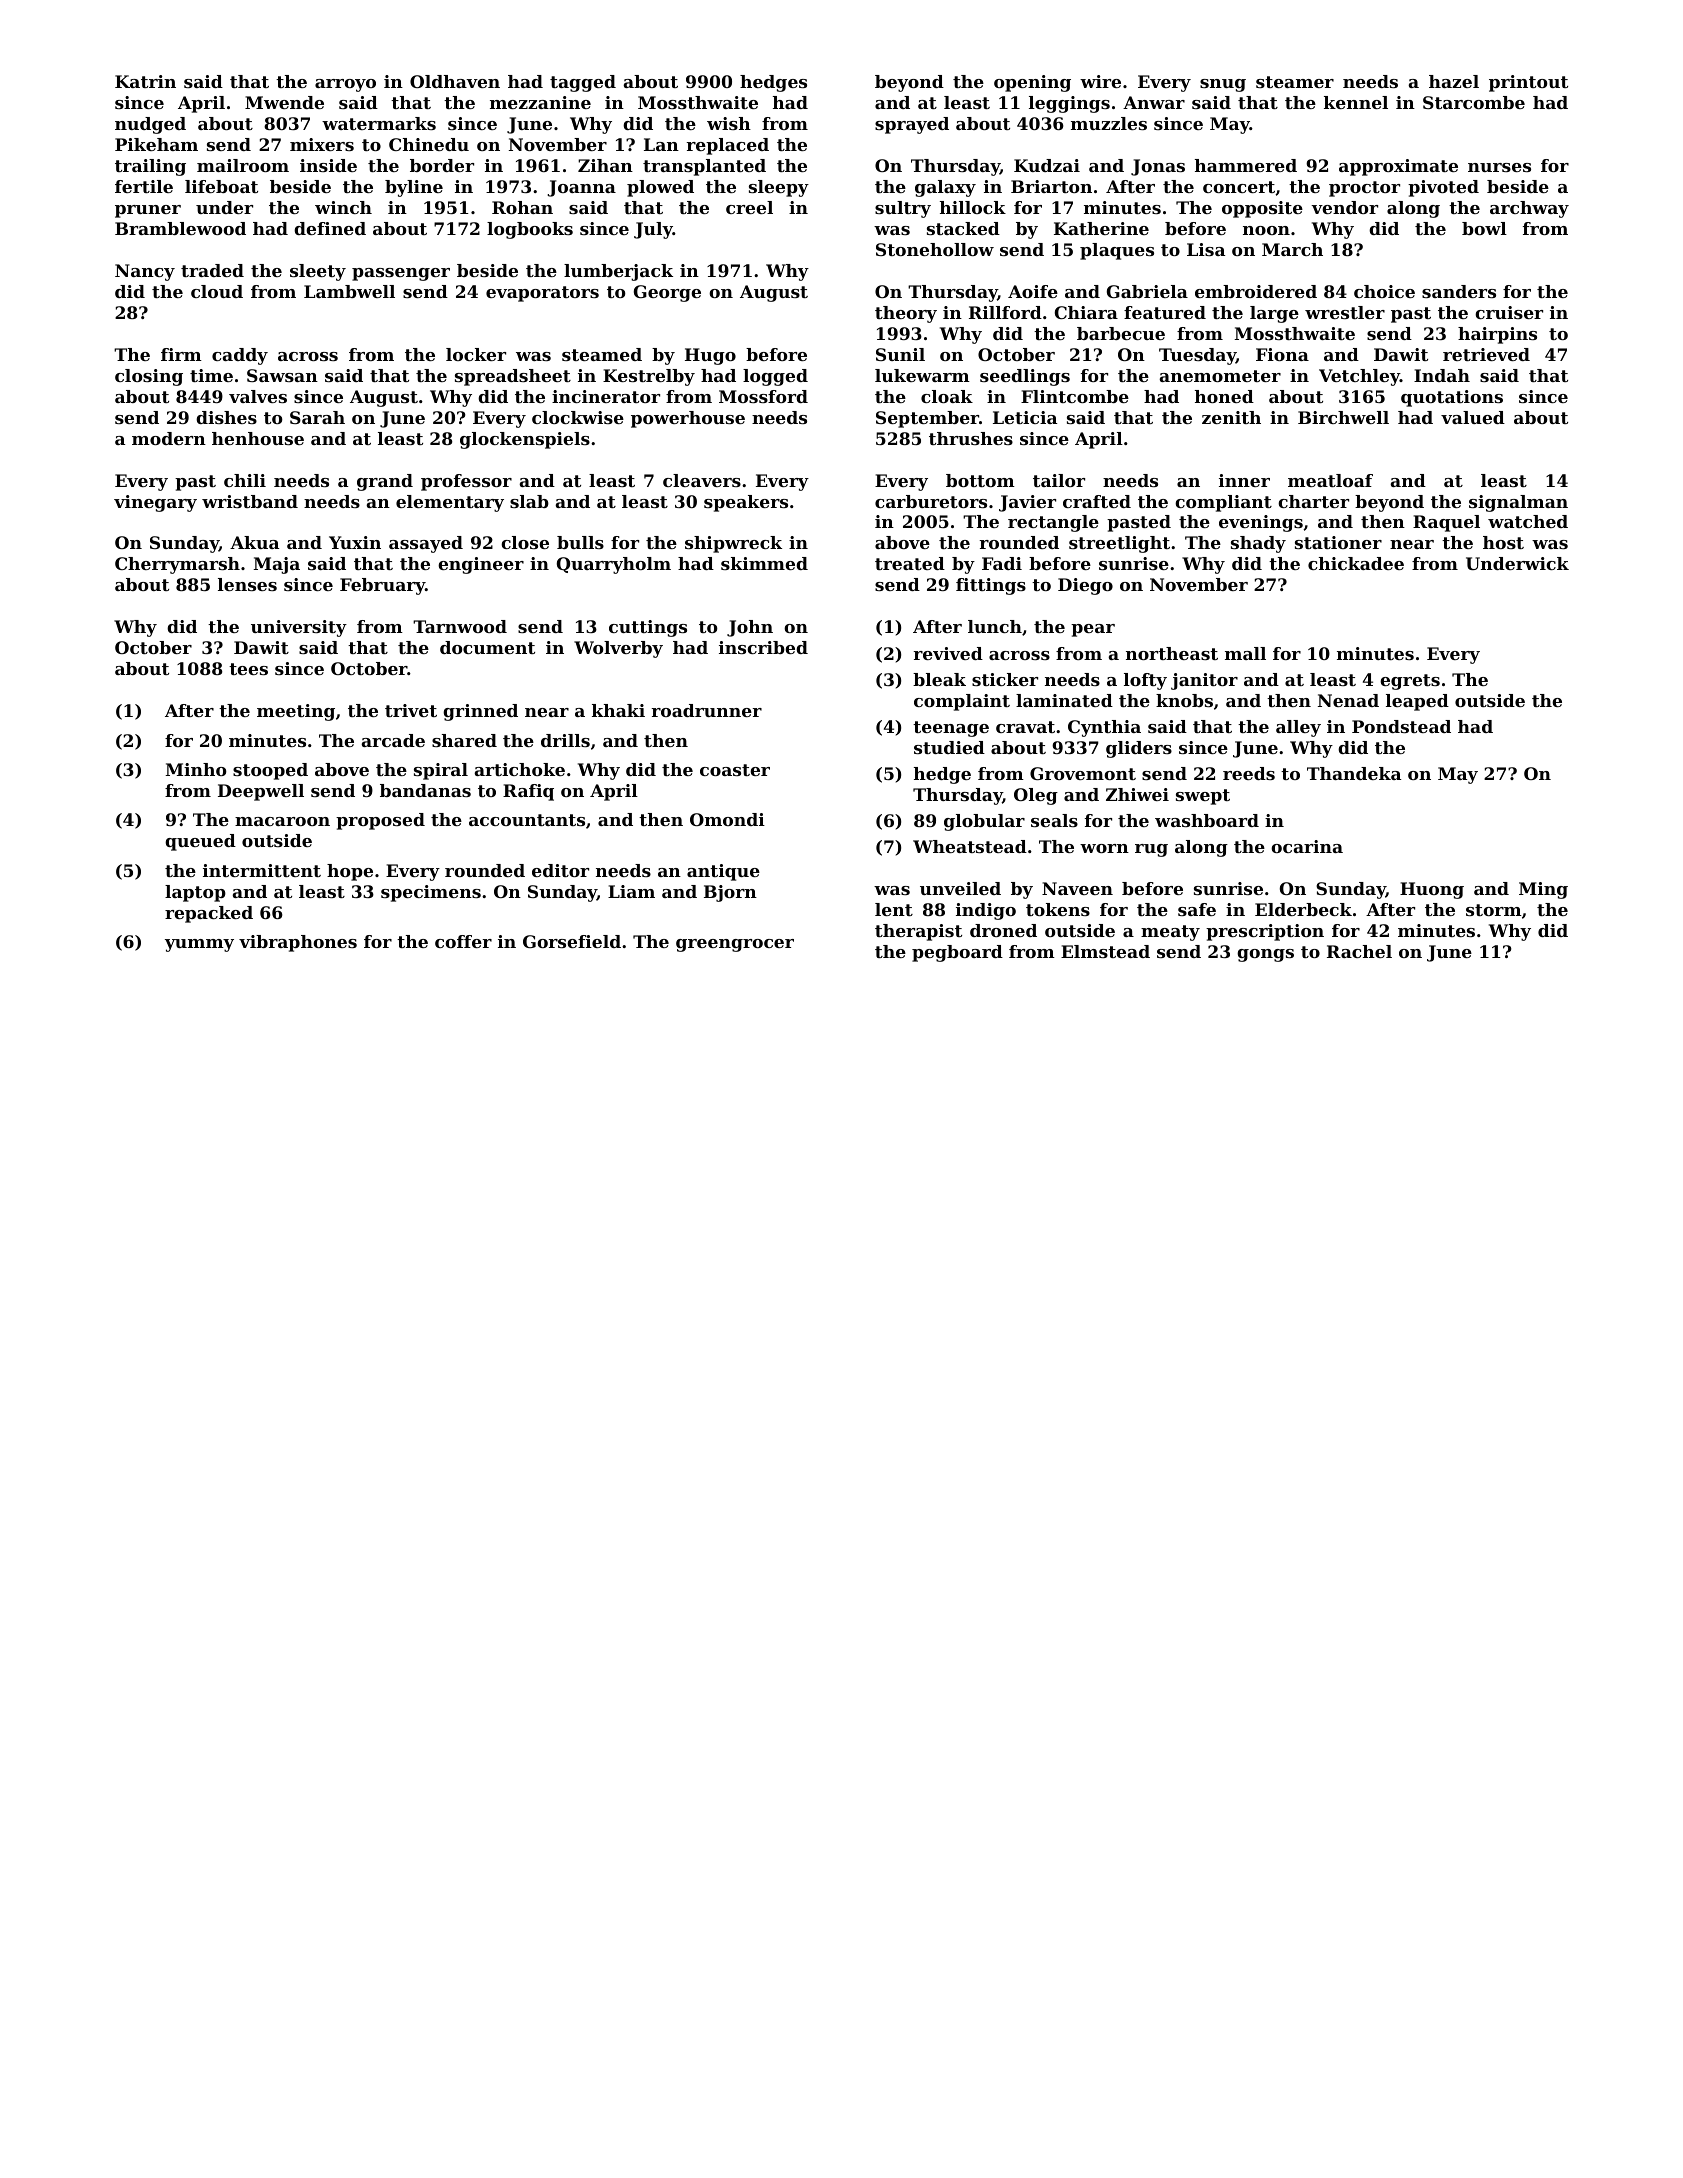 The width and height of the screenshot is (1683, 2178). What do you see at coordinates (667, 293) in the screenshot?
I see `George` at bounding box center [667, 293].
